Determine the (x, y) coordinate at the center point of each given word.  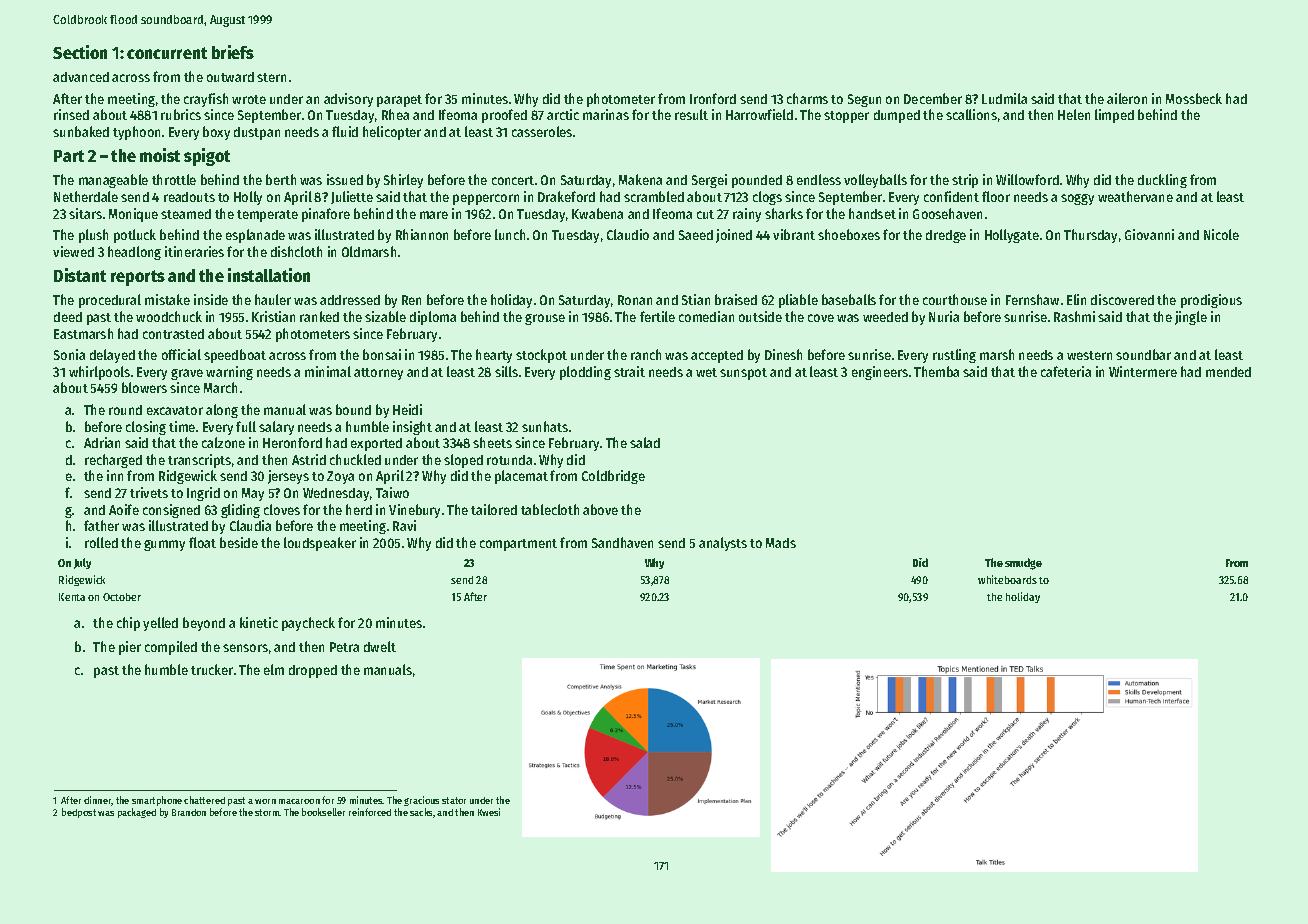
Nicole (1221, 234)
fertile (657, 316)
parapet (399, 101)
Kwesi (489, 812)
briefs (233, 52)
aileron (1127, 98)
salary (276, 428)
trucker (212, 669)
